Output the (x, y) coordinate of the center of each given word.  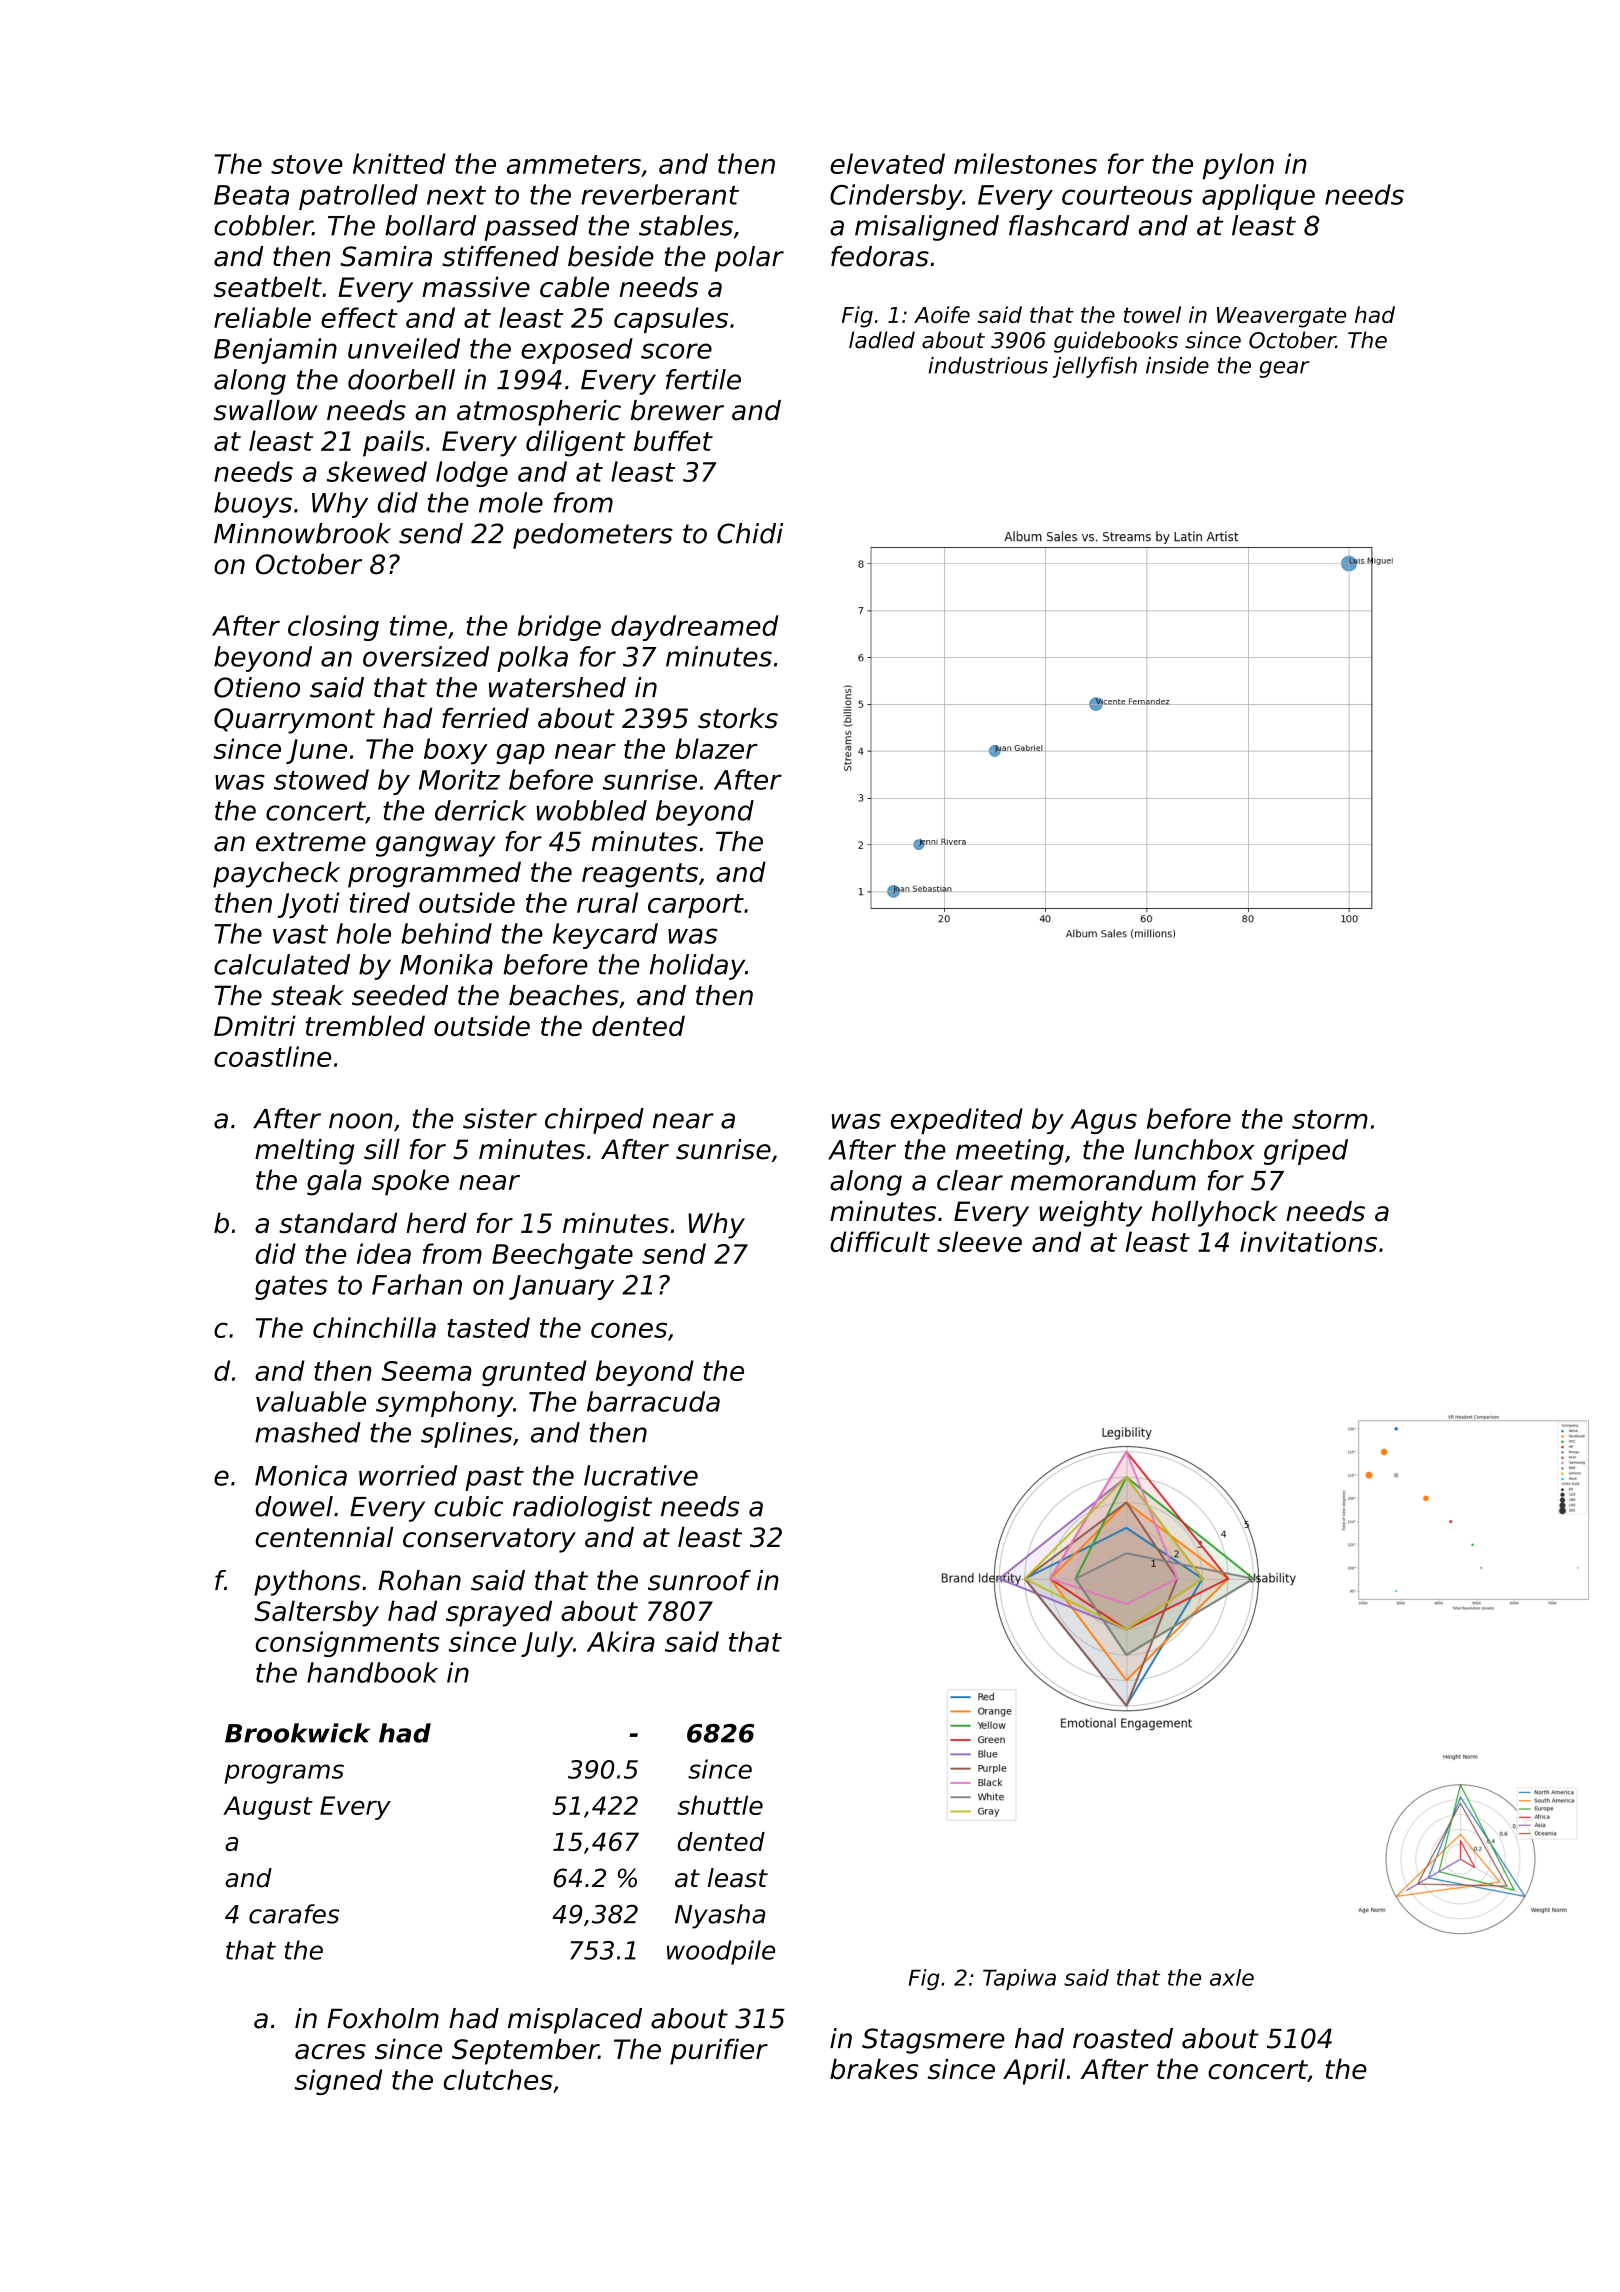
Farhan (417, 1284)
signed (338, 2082)
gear (1284, 369)
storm (1330, 1119)
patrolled (358, 197)
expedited (957, 1121)
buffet (673, 440)
